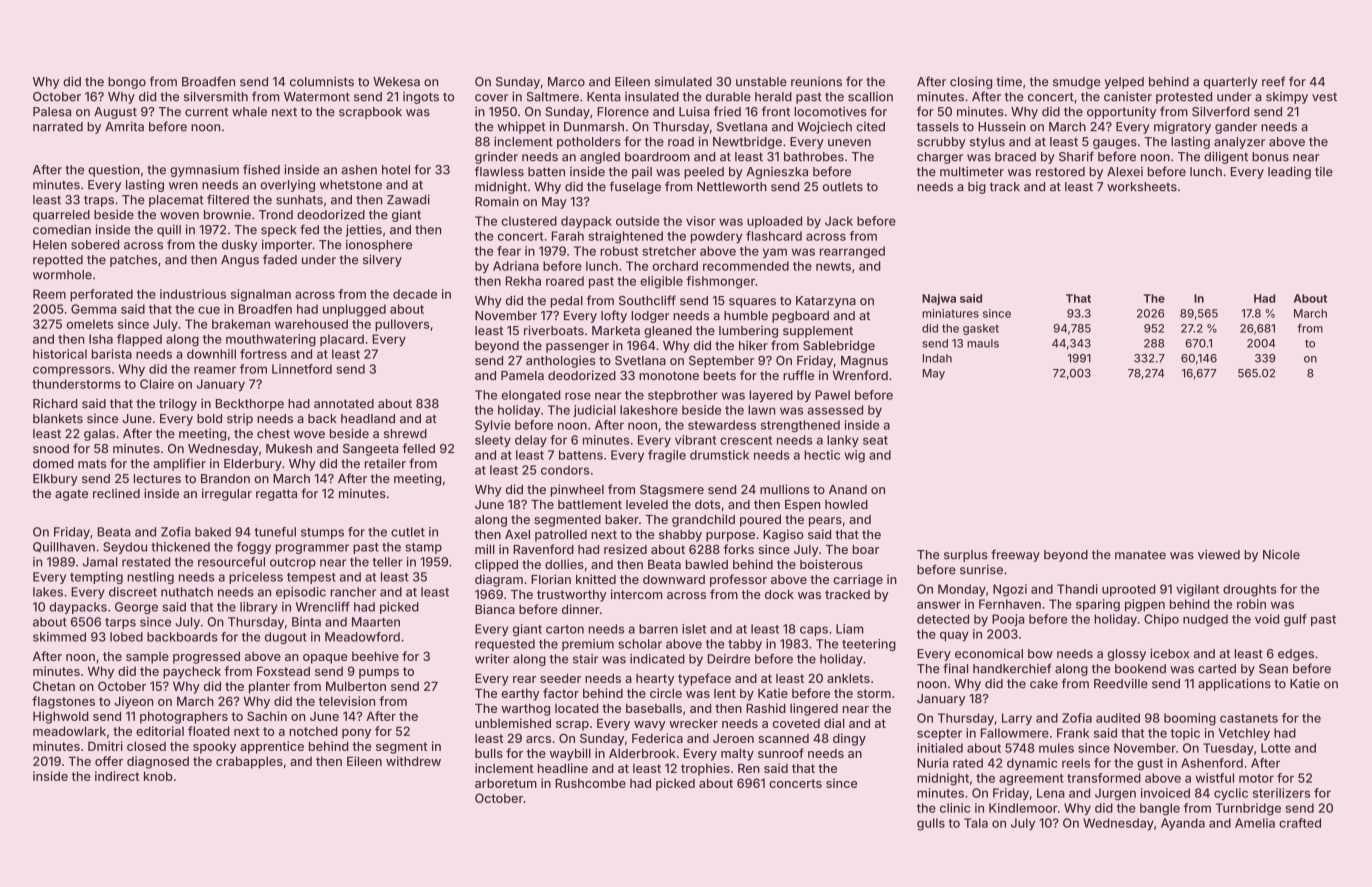 This screenshot has width=1372, height=887. What do you see at coordinates (529, 221) in the screenshot?
I see `clustered` at bounding box center [529, 221].
